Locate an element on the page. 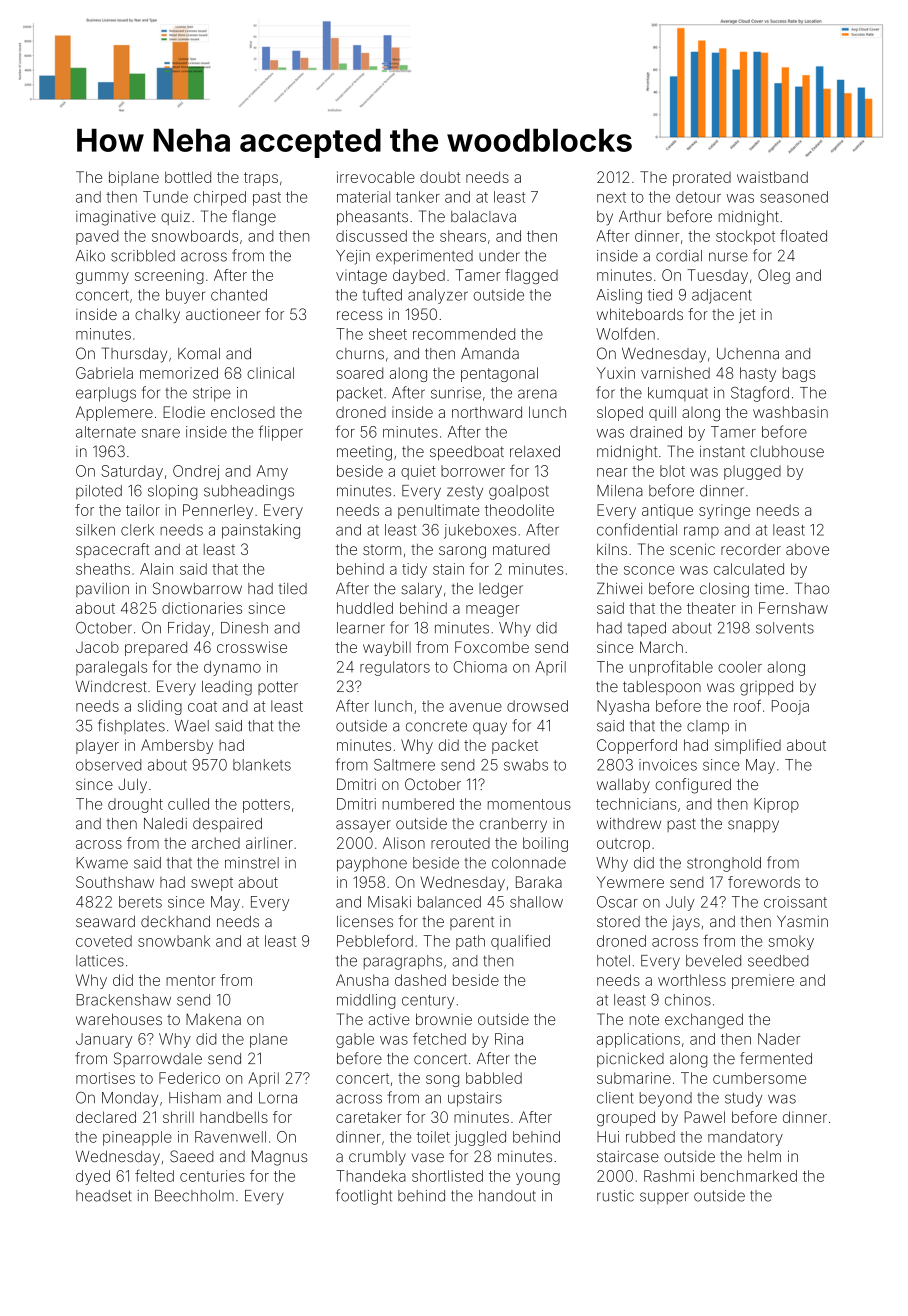 This page has height=1316, width=908. Komal is located at coordinates (199, 354).
